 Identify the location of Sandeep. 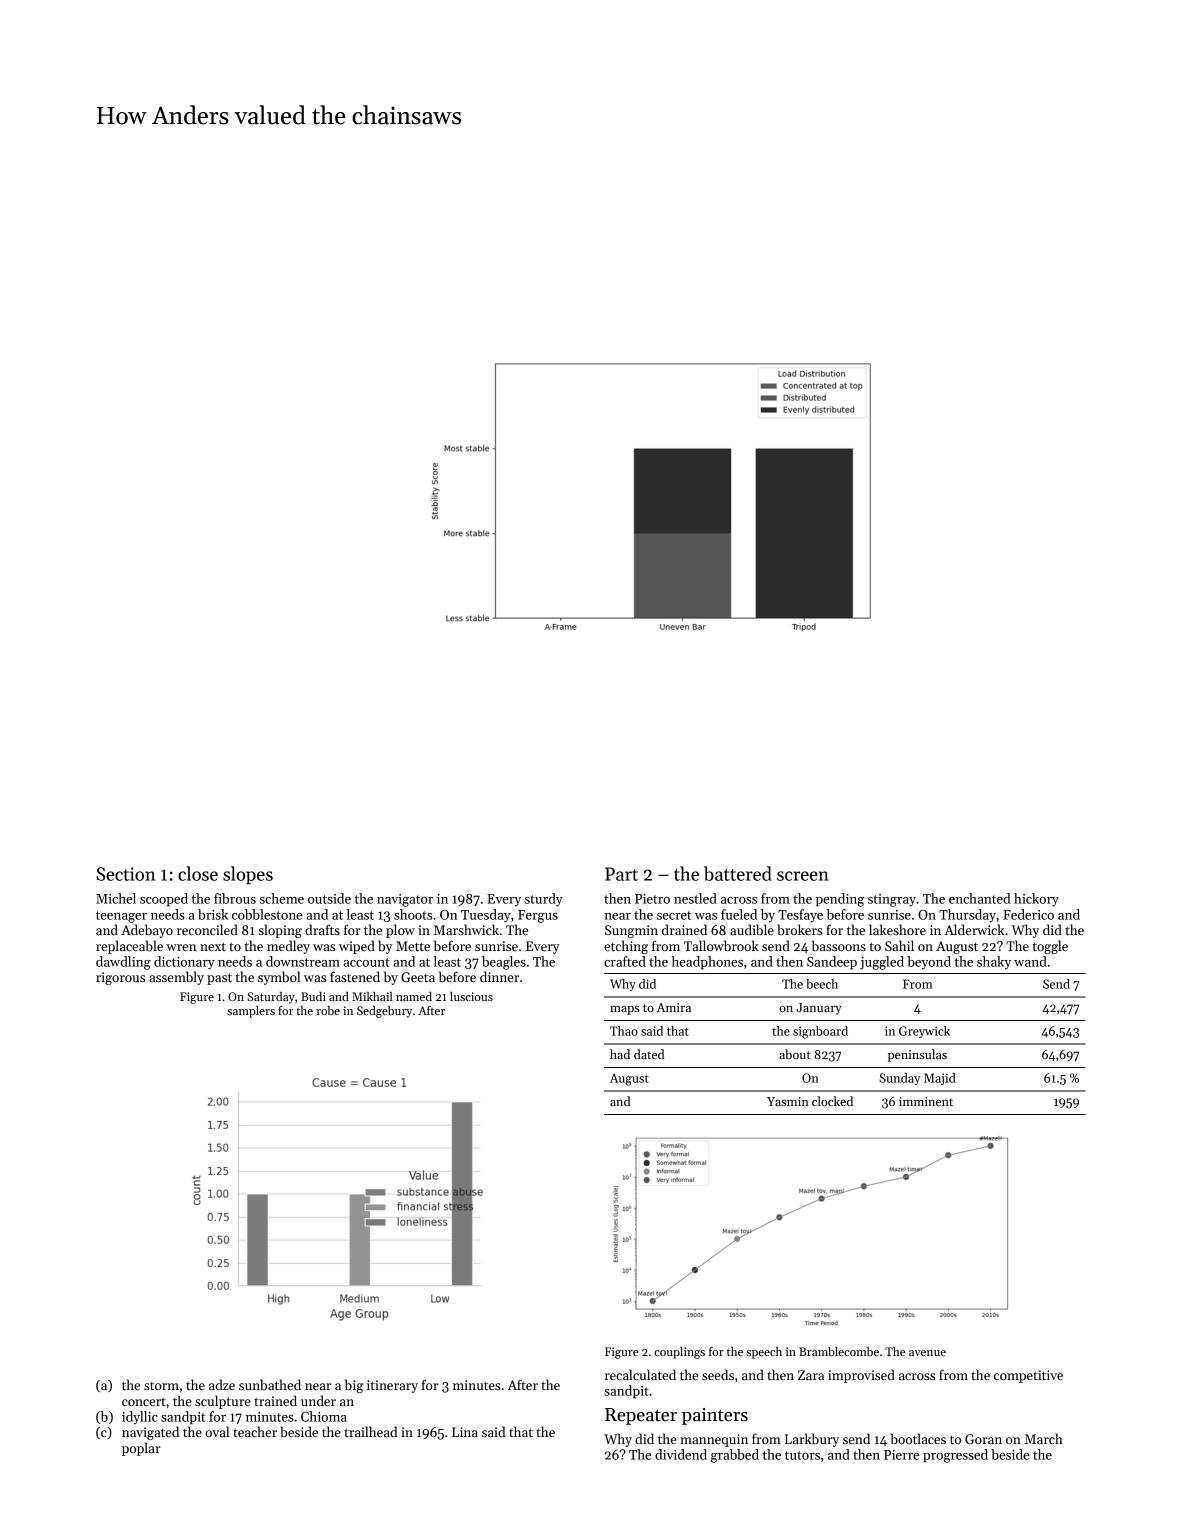
(832, 963).
